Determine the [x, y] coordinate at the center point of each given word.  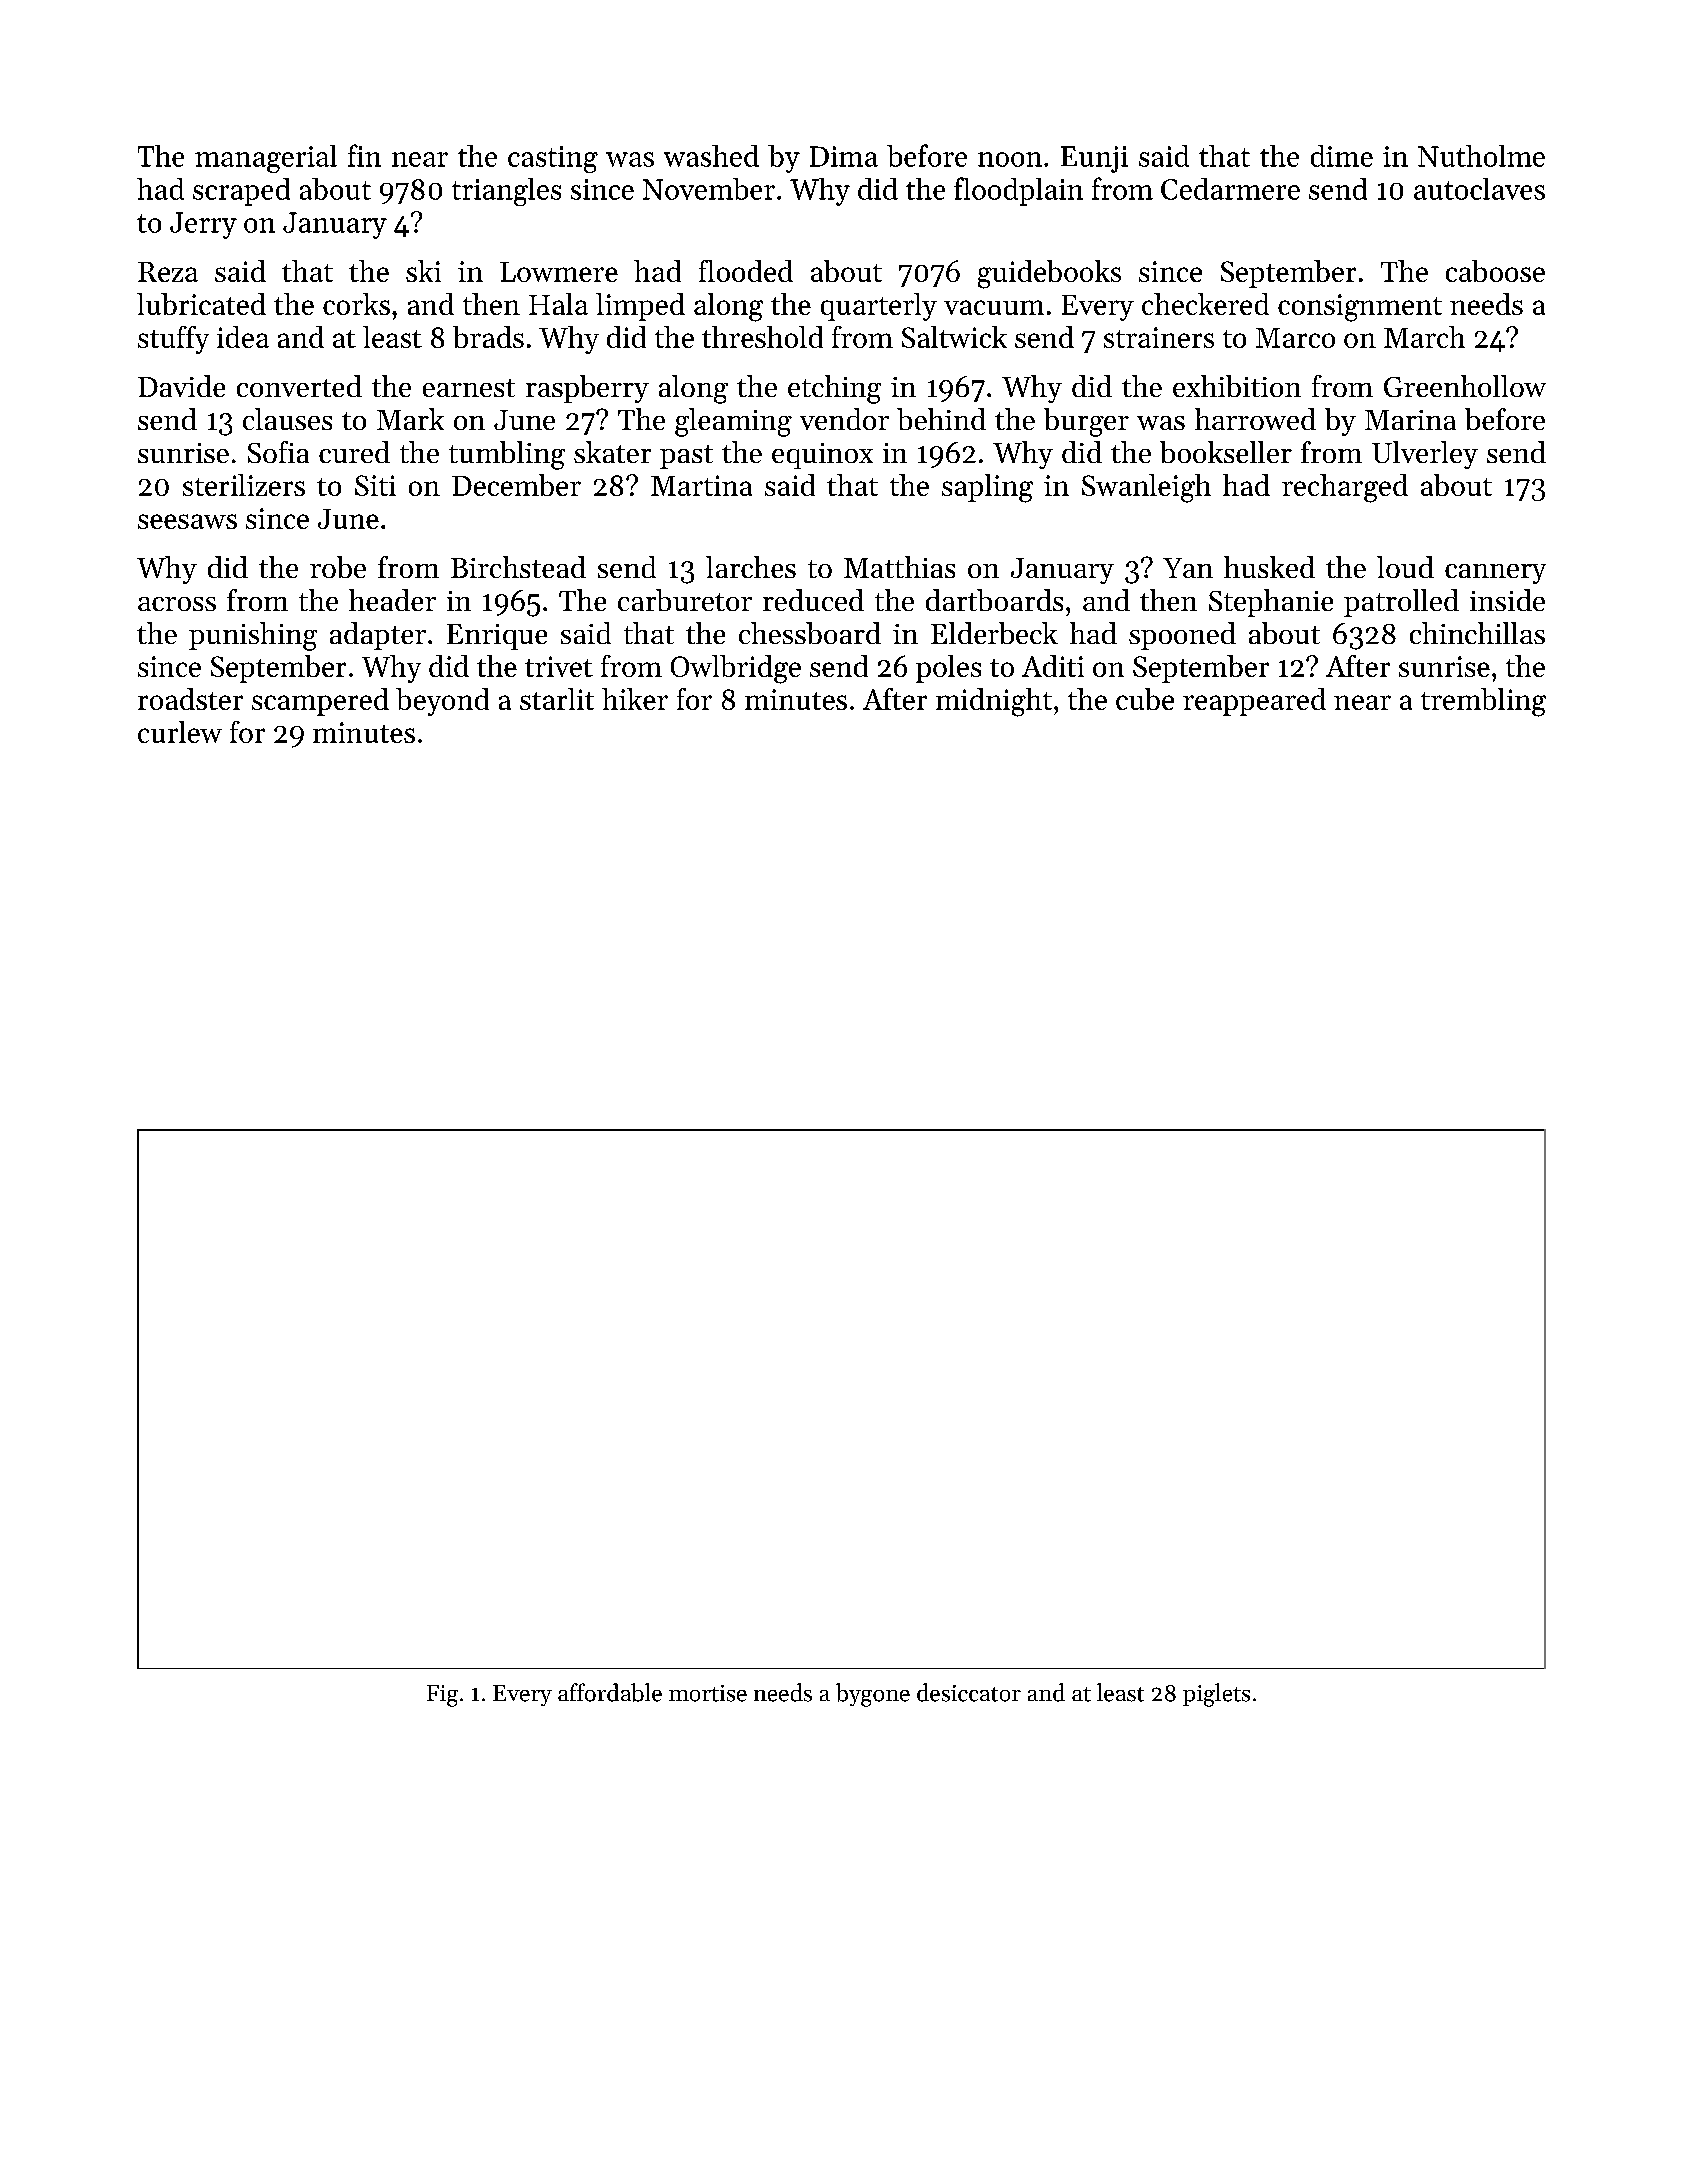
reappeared [1254, 702]
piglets [1216, 1695]
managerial [266, 159]
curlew [180, 732]
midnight [994, 702]
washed [711, 156]
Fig [442, 1696]
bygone [873, 1695]
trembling [1483, 702]
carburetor [685, 600]
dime [1342, 156]
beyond [442, 702]
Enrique [497, 637]
